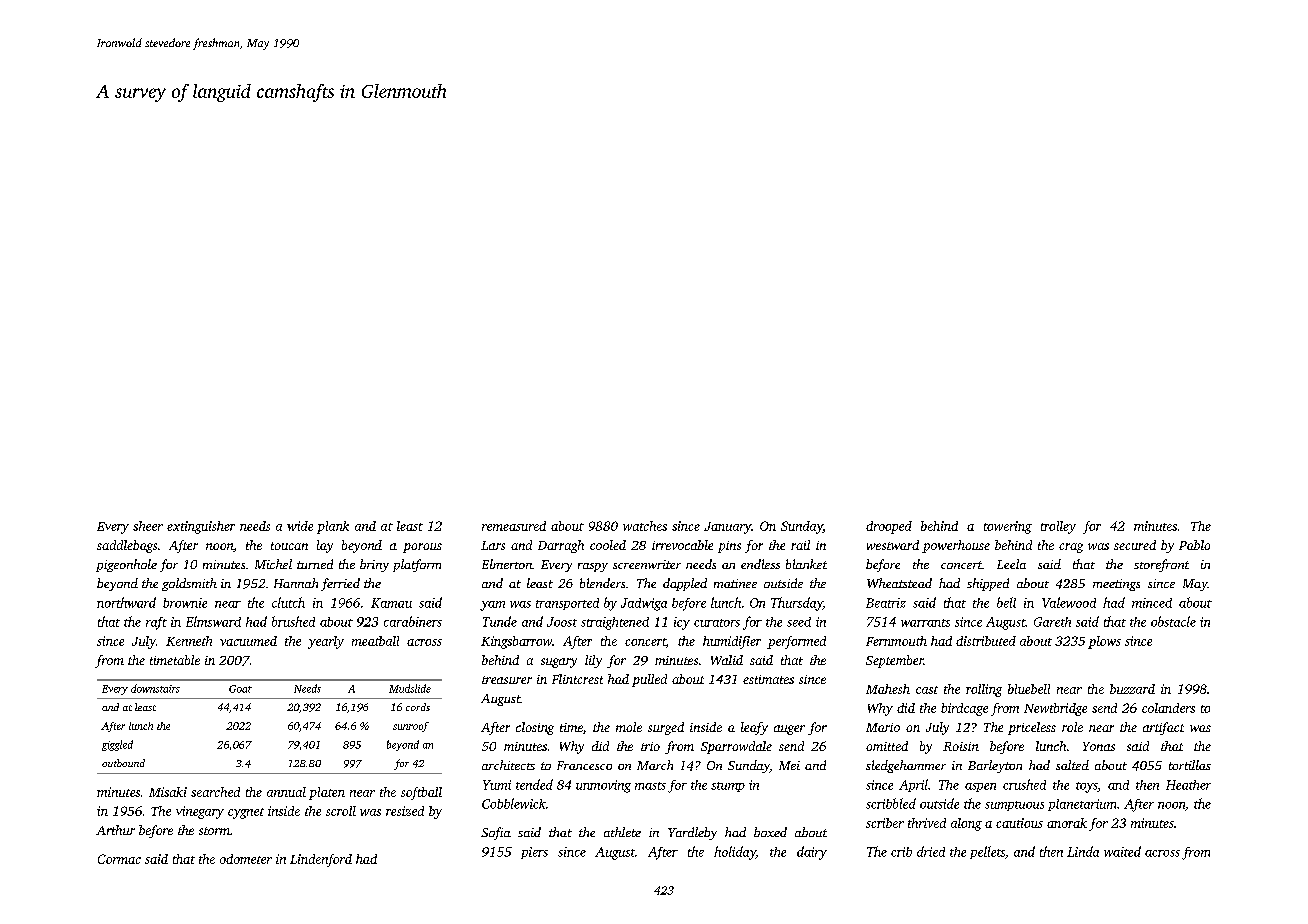  What do you see at coordinates (645, 526) in the page?
I see `watches` at bounding box center [645, 526].
